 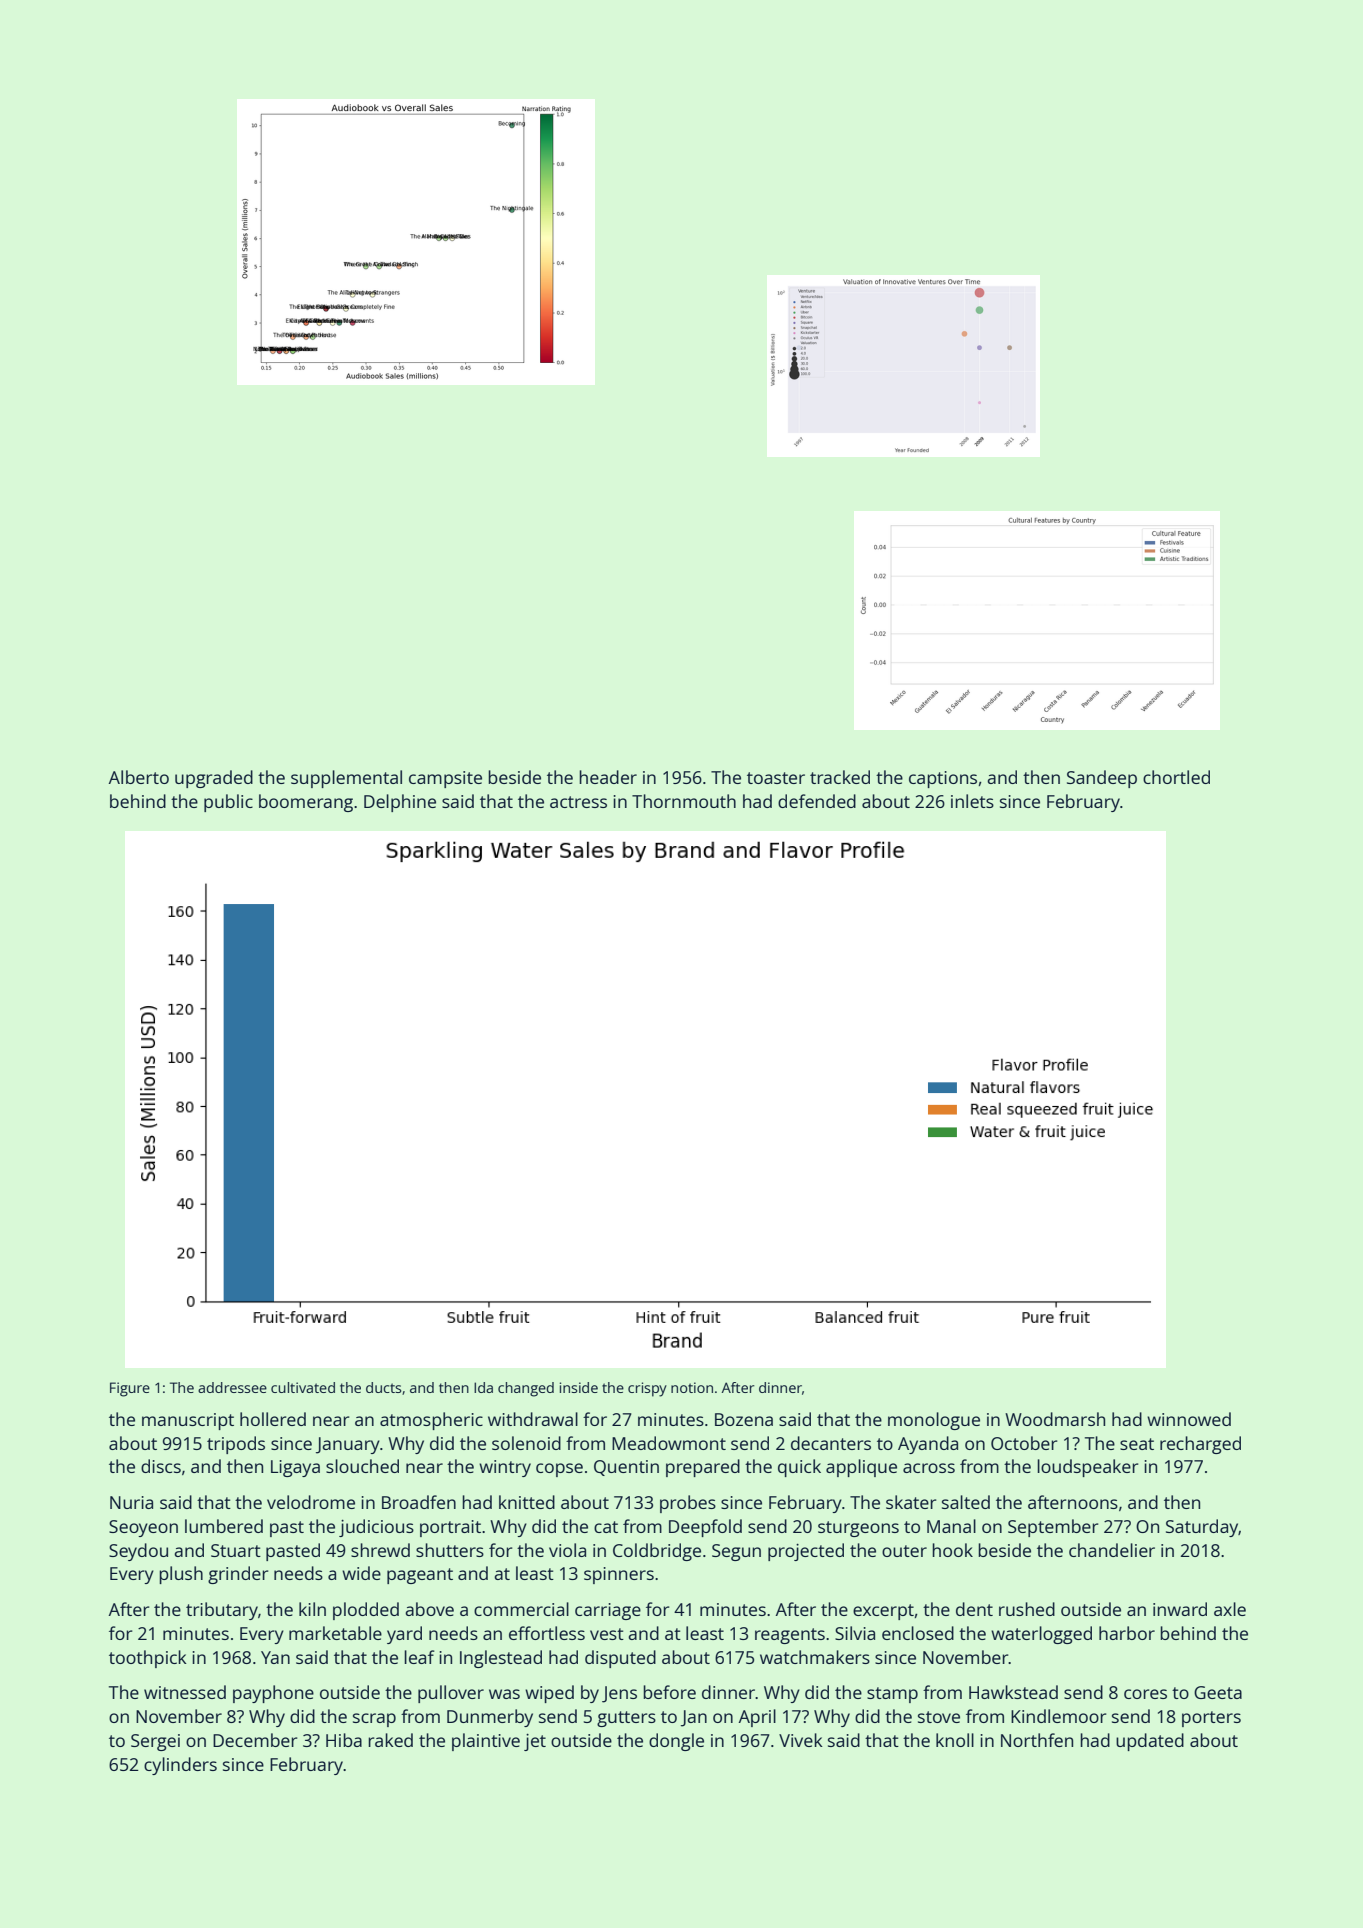 I want to click on Segun, so click(x=736, y=1552).
